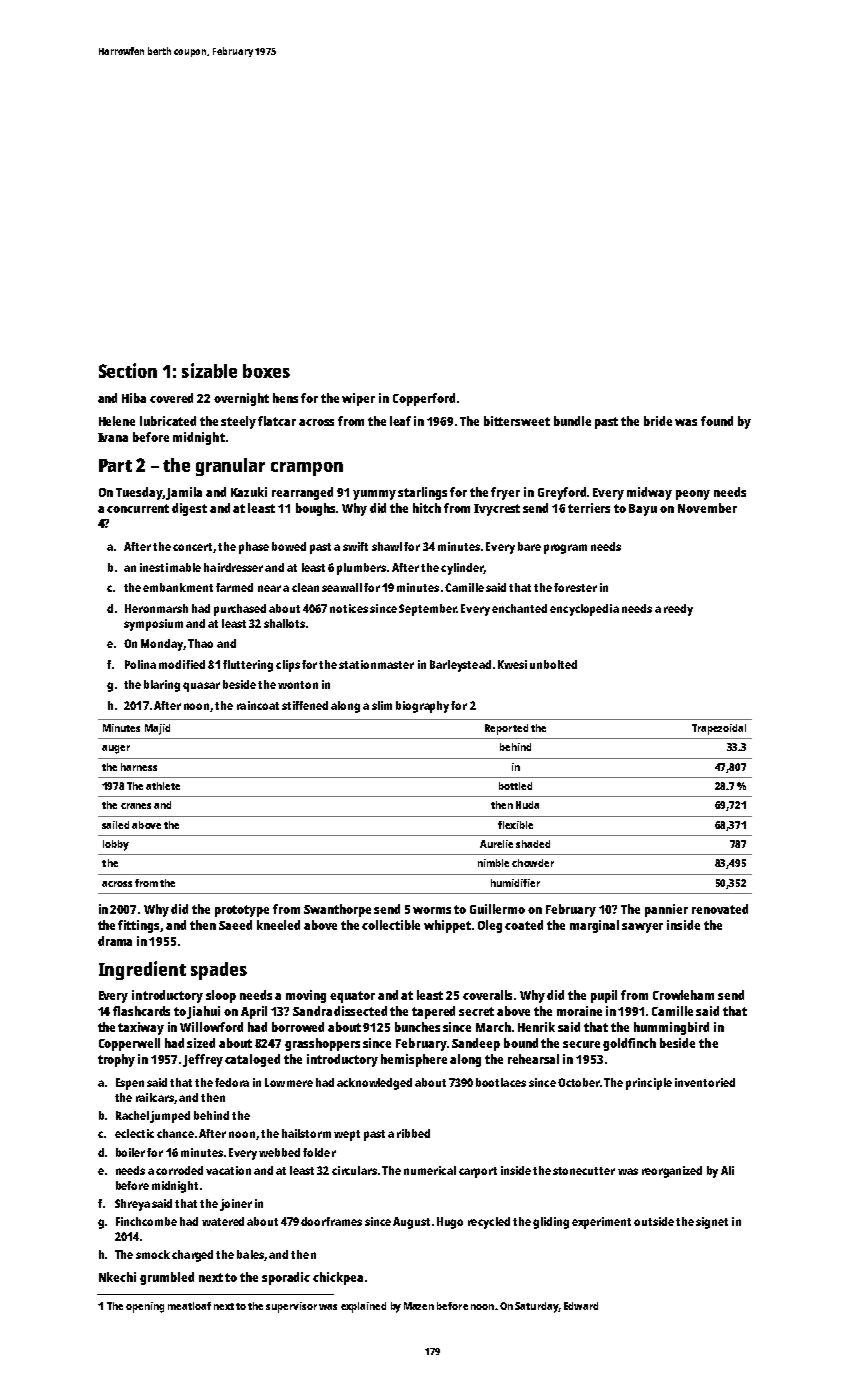  I want to click on renovated, so click(720, 909).
